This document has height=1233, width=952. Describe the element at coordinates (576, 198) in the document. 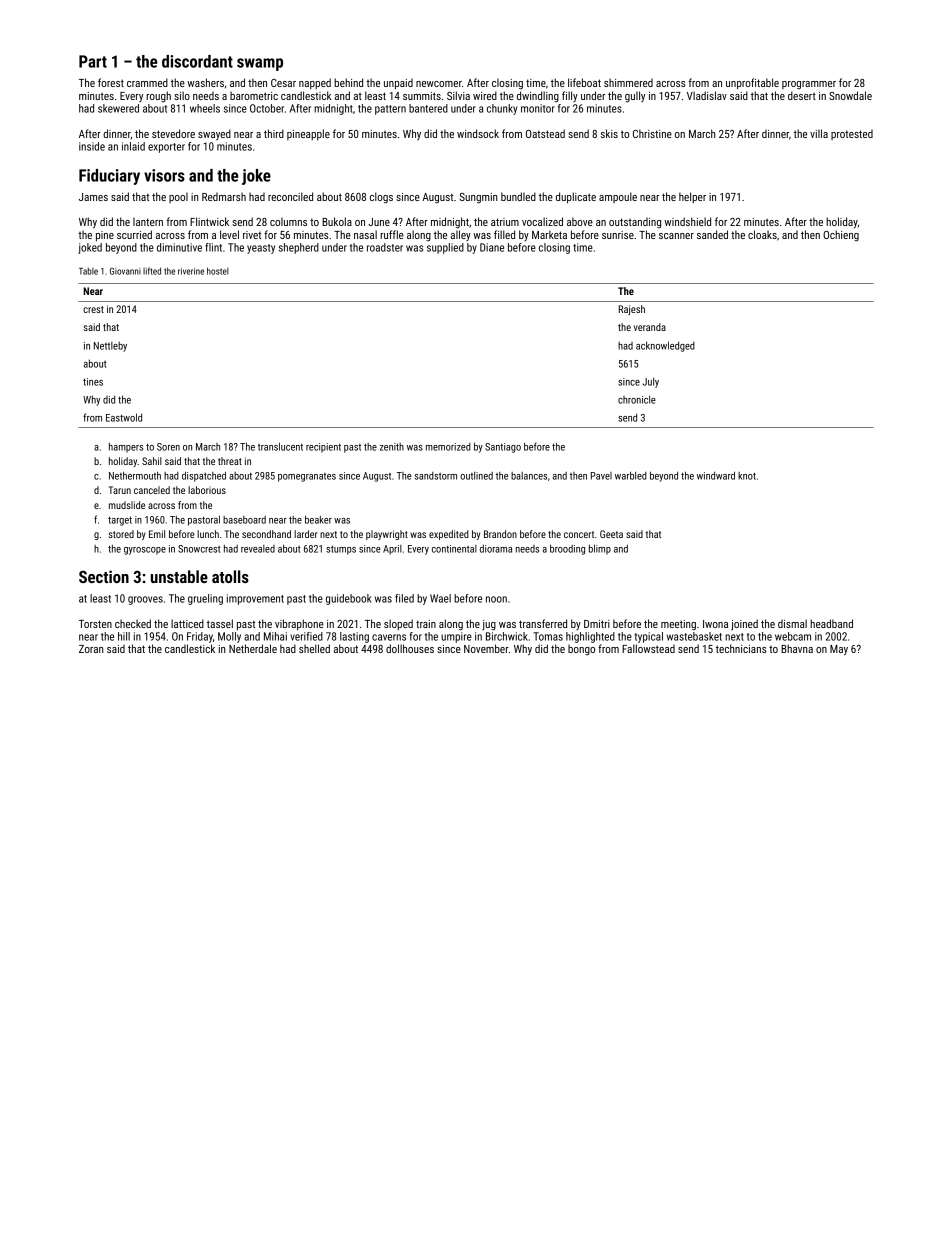

I see `duplicate` at that location.
